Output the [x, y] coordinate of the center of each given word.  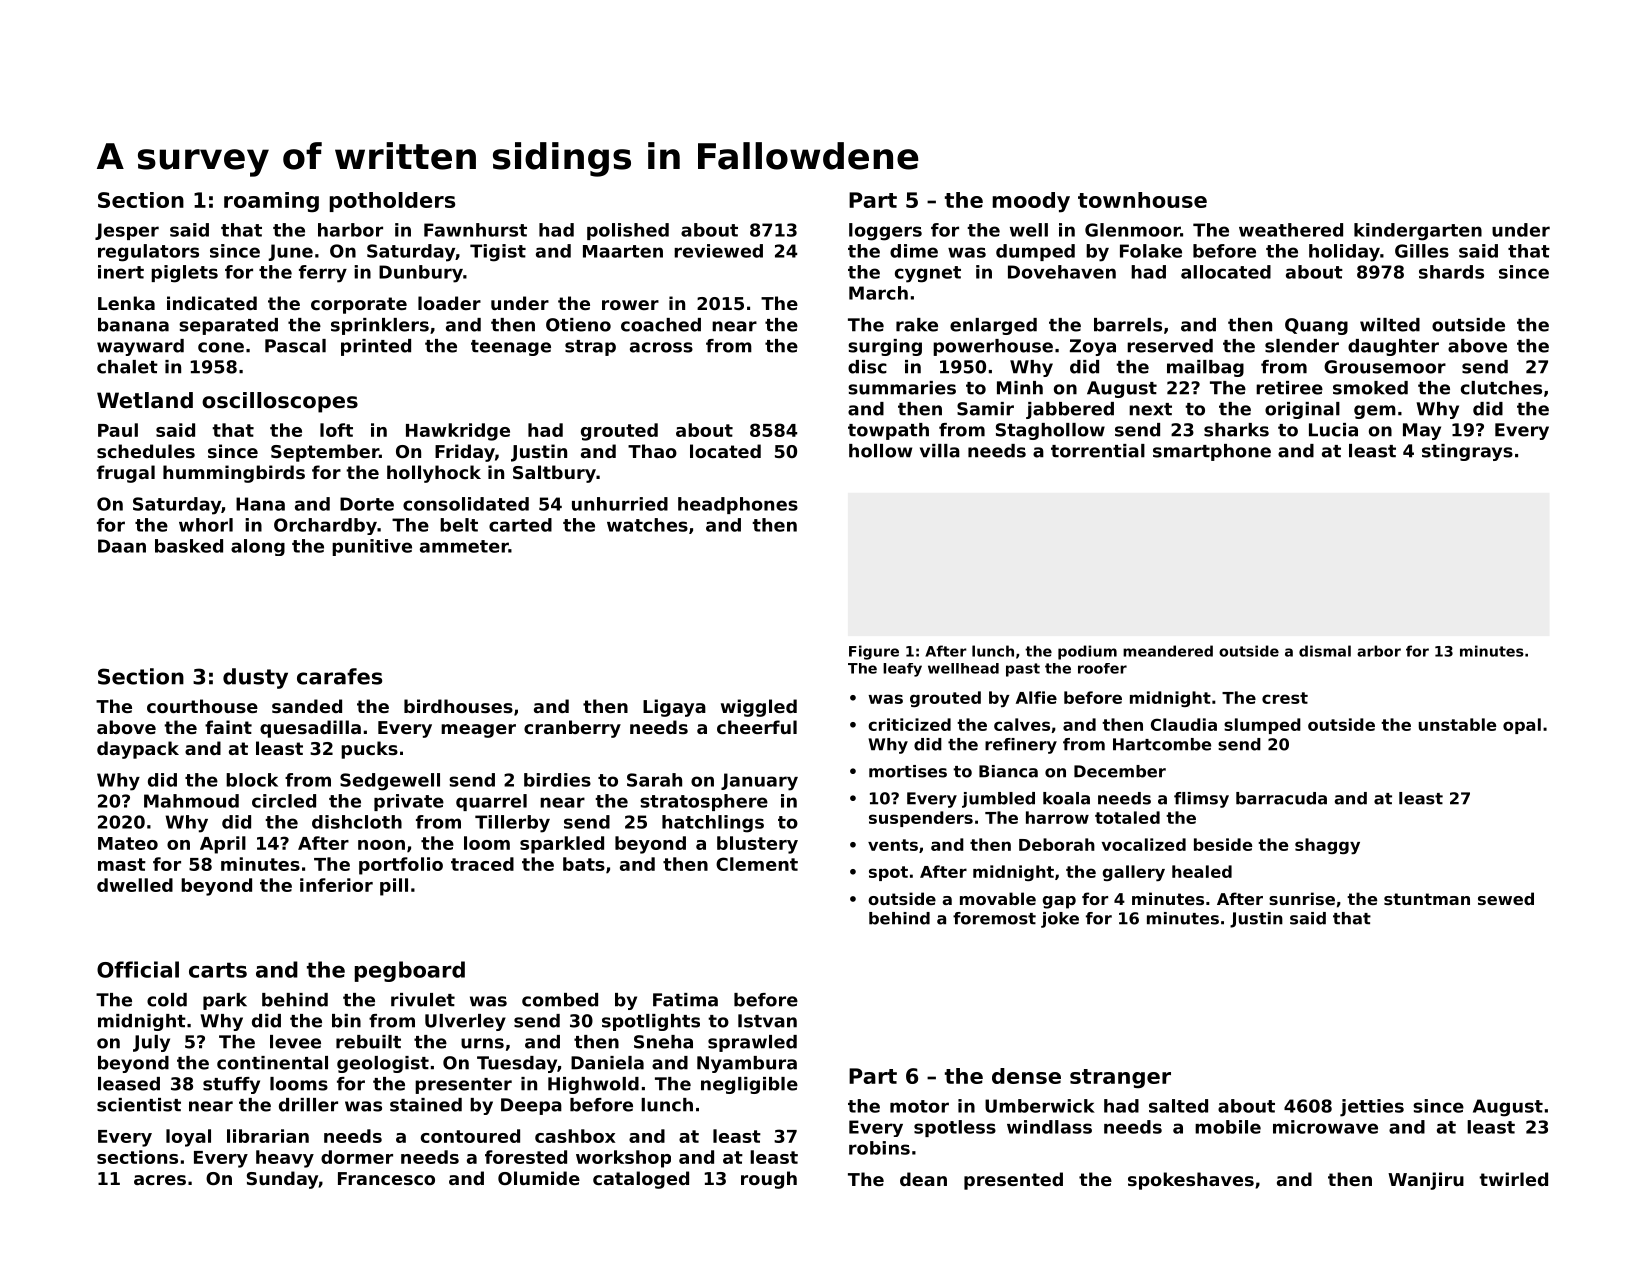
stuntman [1427, 899]
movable [998, 898]
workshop [623, 1159]
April [223, 845]
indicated [212, 303]
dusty [255, 678]
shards [1451, 272]
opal [1522, 726]
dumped [1035, 252]
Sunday [282, 1180]
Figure [874, 652]
